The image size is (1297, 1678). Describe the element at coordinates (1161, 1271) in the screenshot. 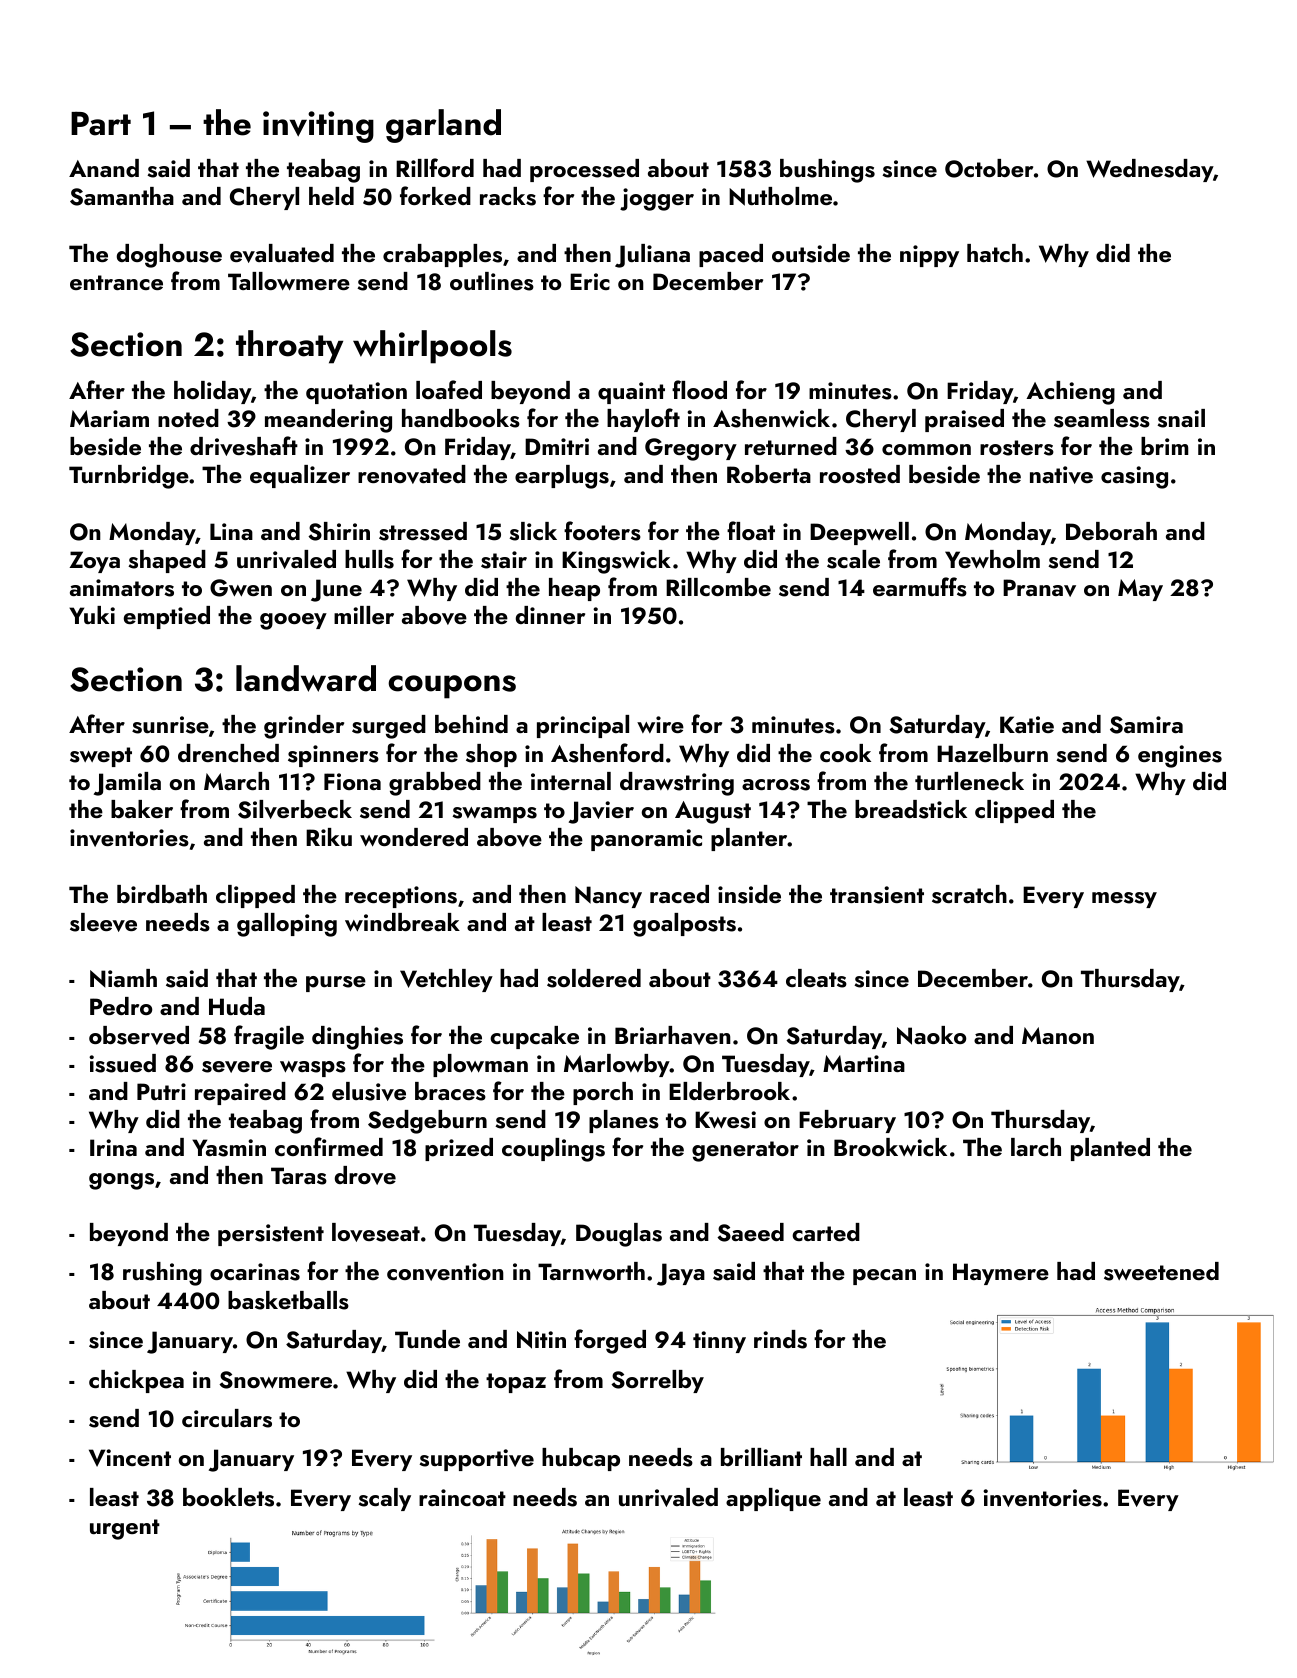

I see `sweetened` at that location.
